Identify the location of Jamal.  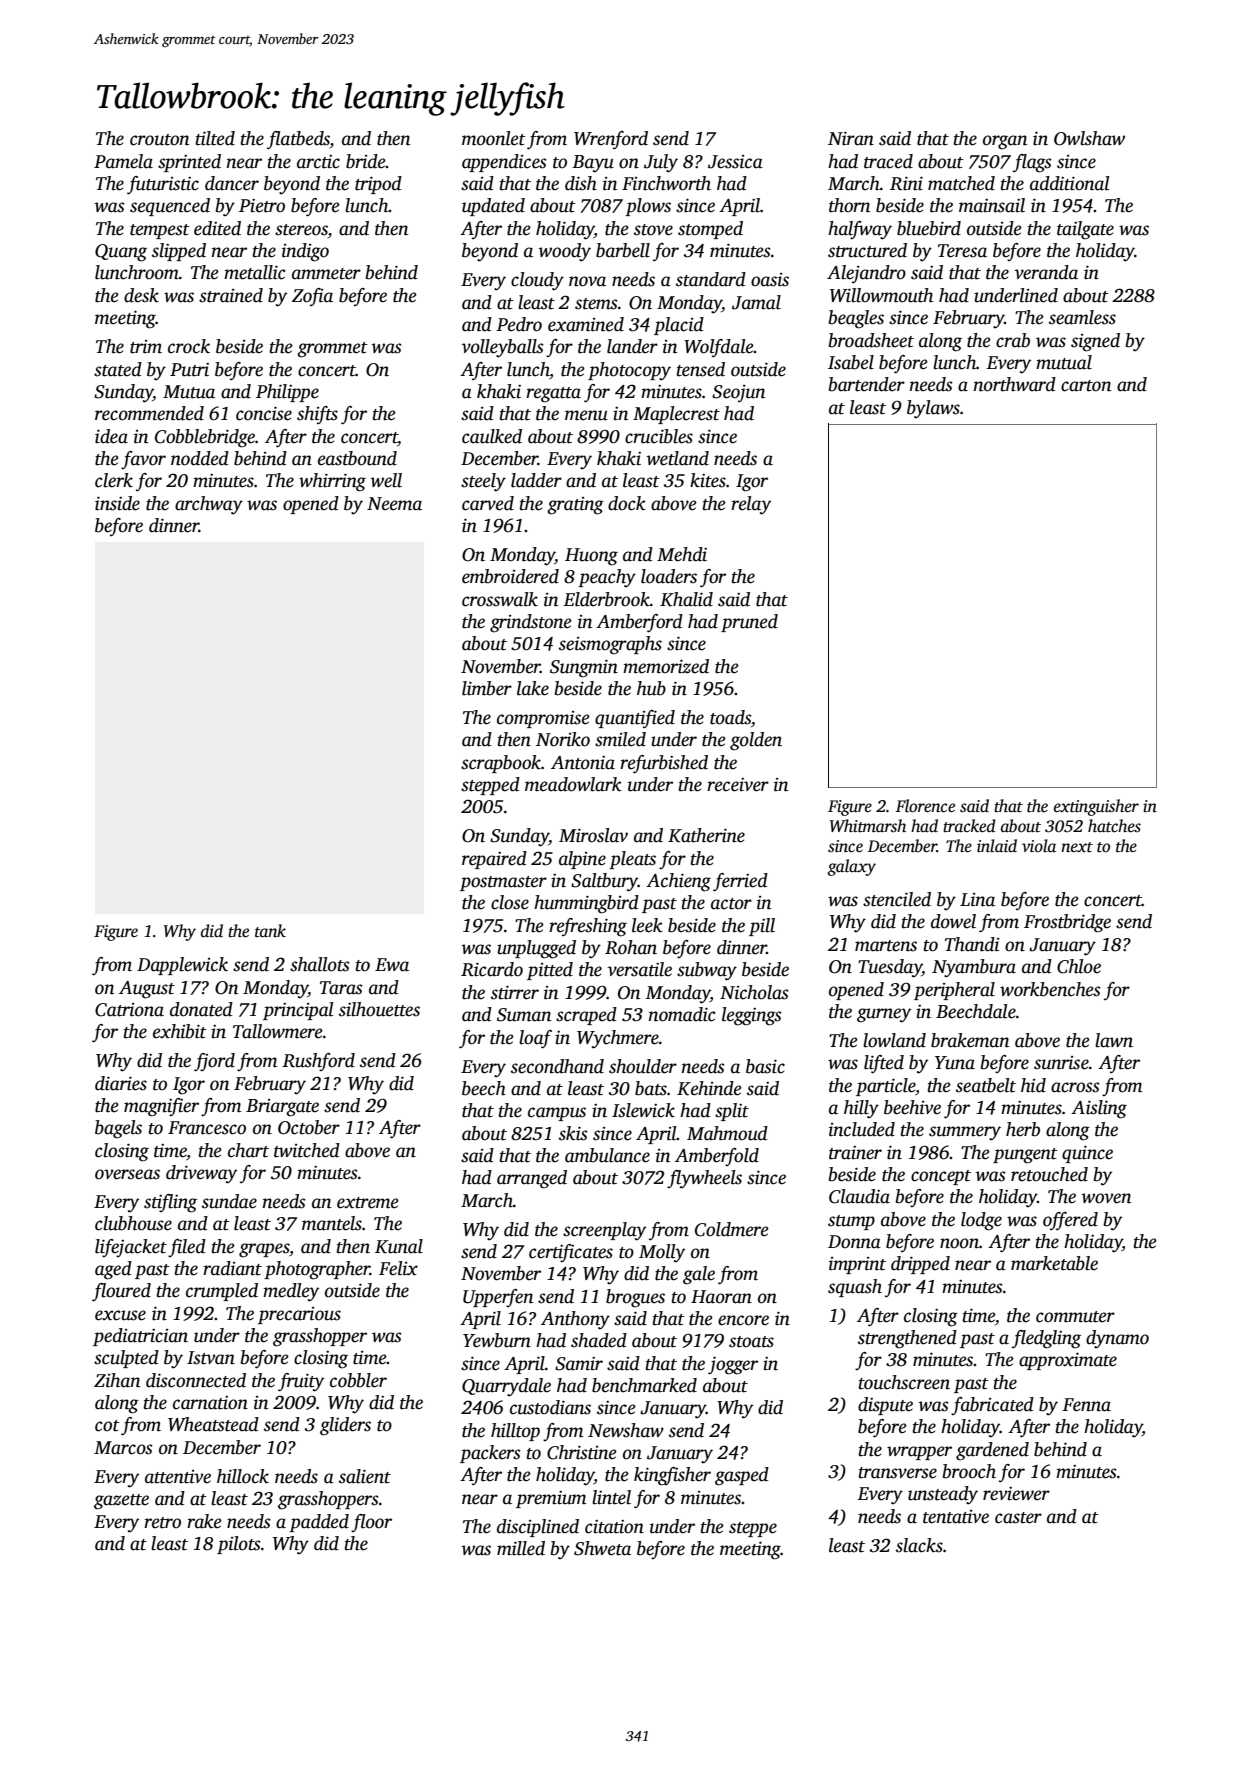
(756, 302).
